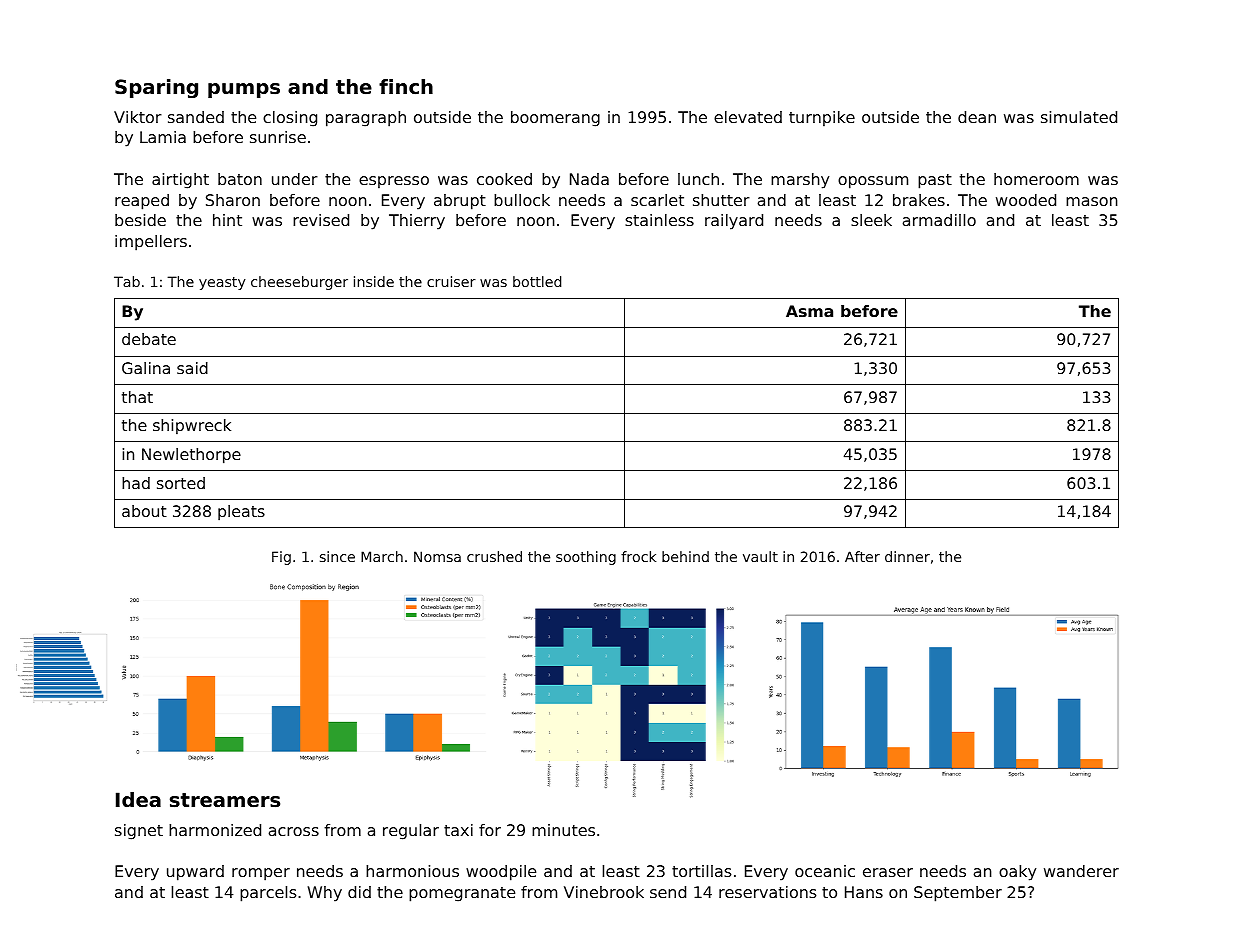  Describe the element at coordinates (411, 832) in the screenshot. I see `regular` at that location.
